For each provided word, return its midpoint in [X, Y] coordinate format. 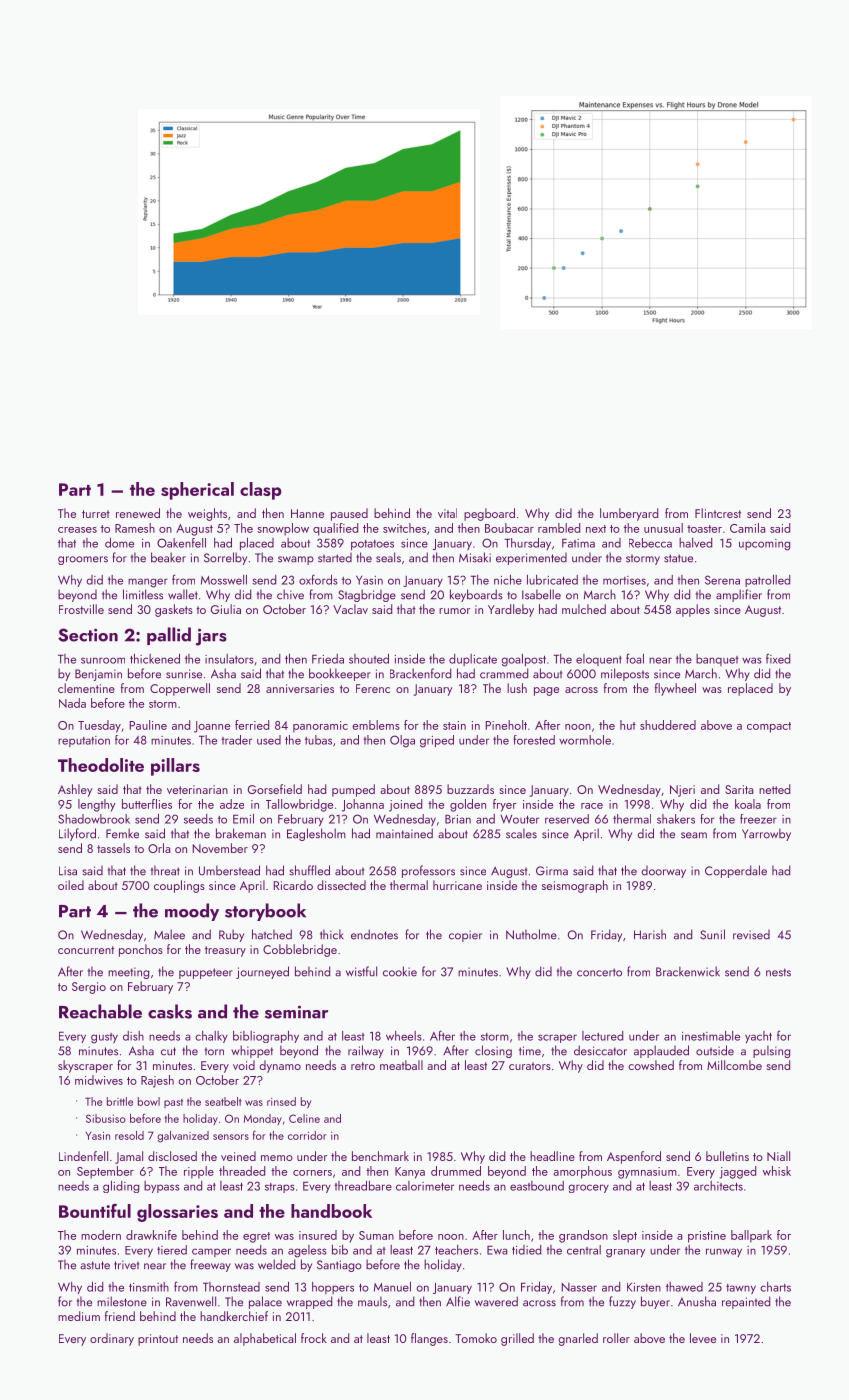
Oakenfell [181, 543]
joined [405, 805]
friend [120, 1316]
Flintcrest [718, 513]
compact [769, 727]
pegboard [489, 514]
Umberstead [229, 870]
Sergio [89, 988]
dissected [341, 885]
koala [748, 804]
